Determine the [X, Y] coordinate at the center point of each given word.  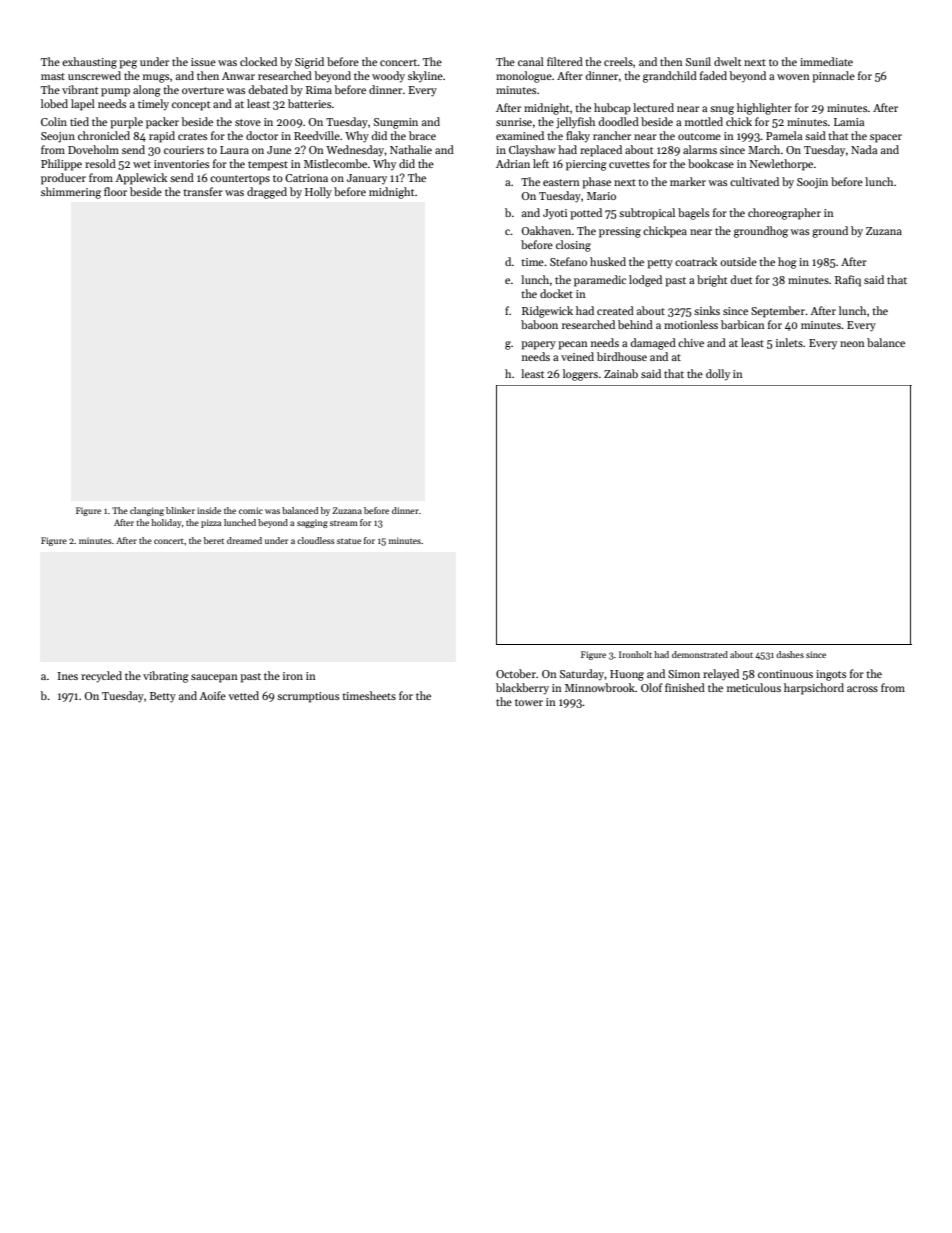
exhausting [89, 63]
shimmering [71, 193]
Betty [163, 697]
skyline [425, 76]
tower [529, 702]
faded [713, 75]
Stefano [568, 261]
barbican [743, 324]
